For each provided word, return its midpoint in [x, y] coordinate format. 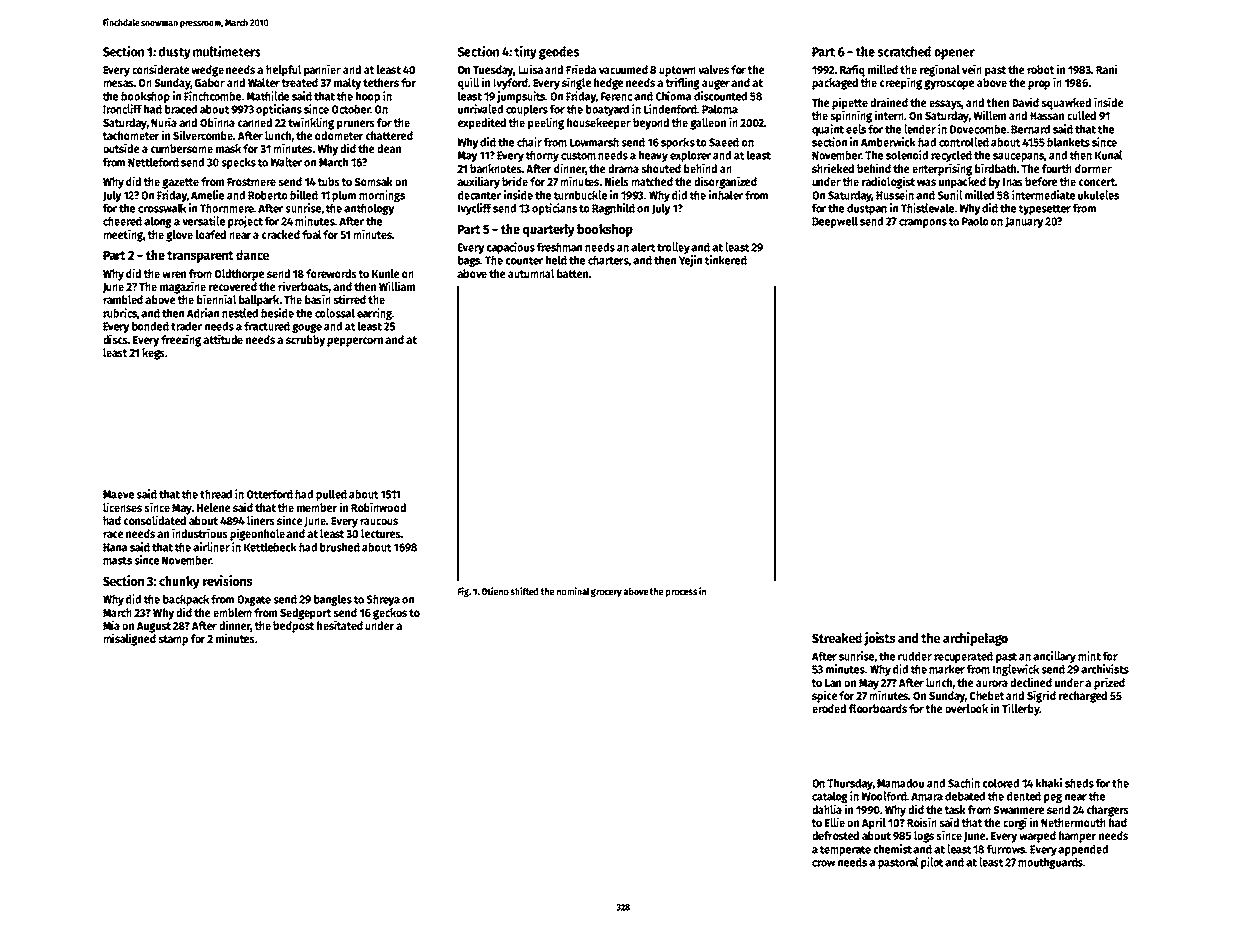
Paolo [975, 221]
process [681, 593]
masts [117, 561]
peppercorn [355, 342]
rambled [123, 299]
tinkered [726, 260]
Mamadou [900, 783]
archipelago [975, 639]
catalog [830, 797]
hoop [368, 97]
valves [713, 69]
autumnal [531, 273]
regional [940, 70]
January [1024, 222]
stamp [173, 640]
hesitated [340, 625]
